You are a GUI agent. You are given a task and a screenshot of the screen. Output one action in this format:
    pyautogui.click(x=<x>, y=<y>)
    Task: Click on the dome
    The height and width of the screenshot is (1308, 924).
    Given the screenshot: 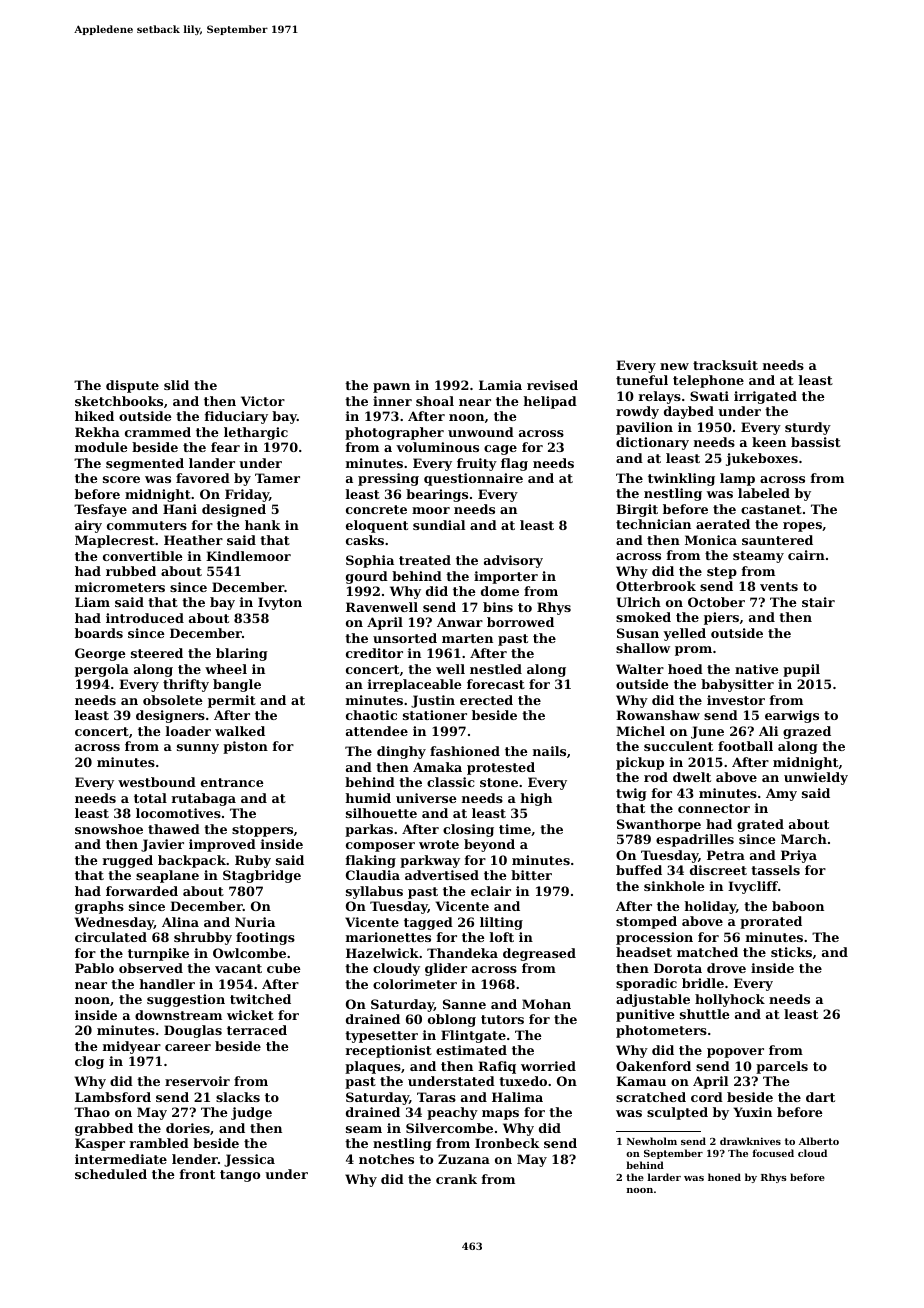 What is the action you would take?
    pyautogui.click(x=500, y=591)
